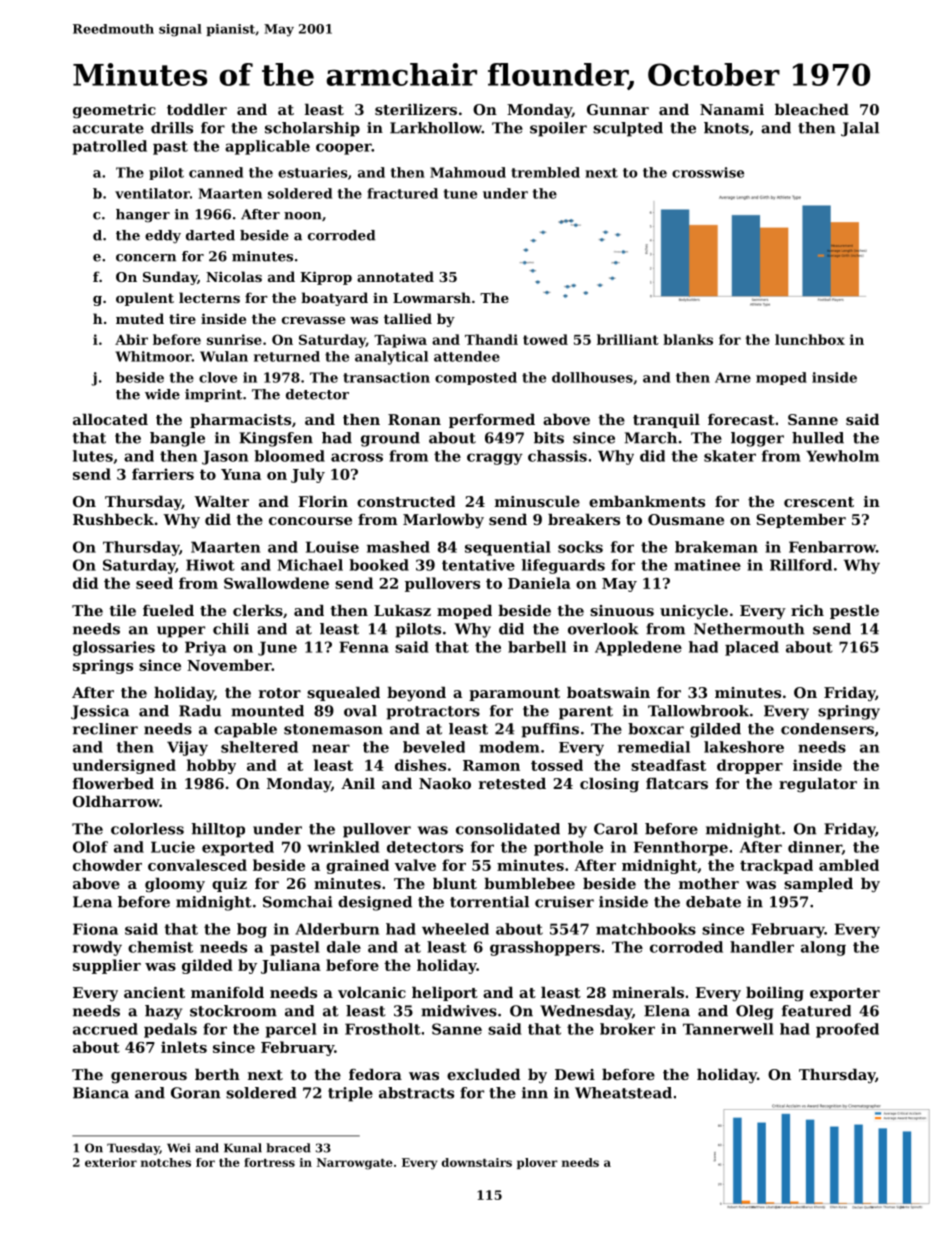 This screenshot has height=1233, width=952. Describe the element at coordinates (688, 339) in the screenshot. I see `blanks` at that location.
